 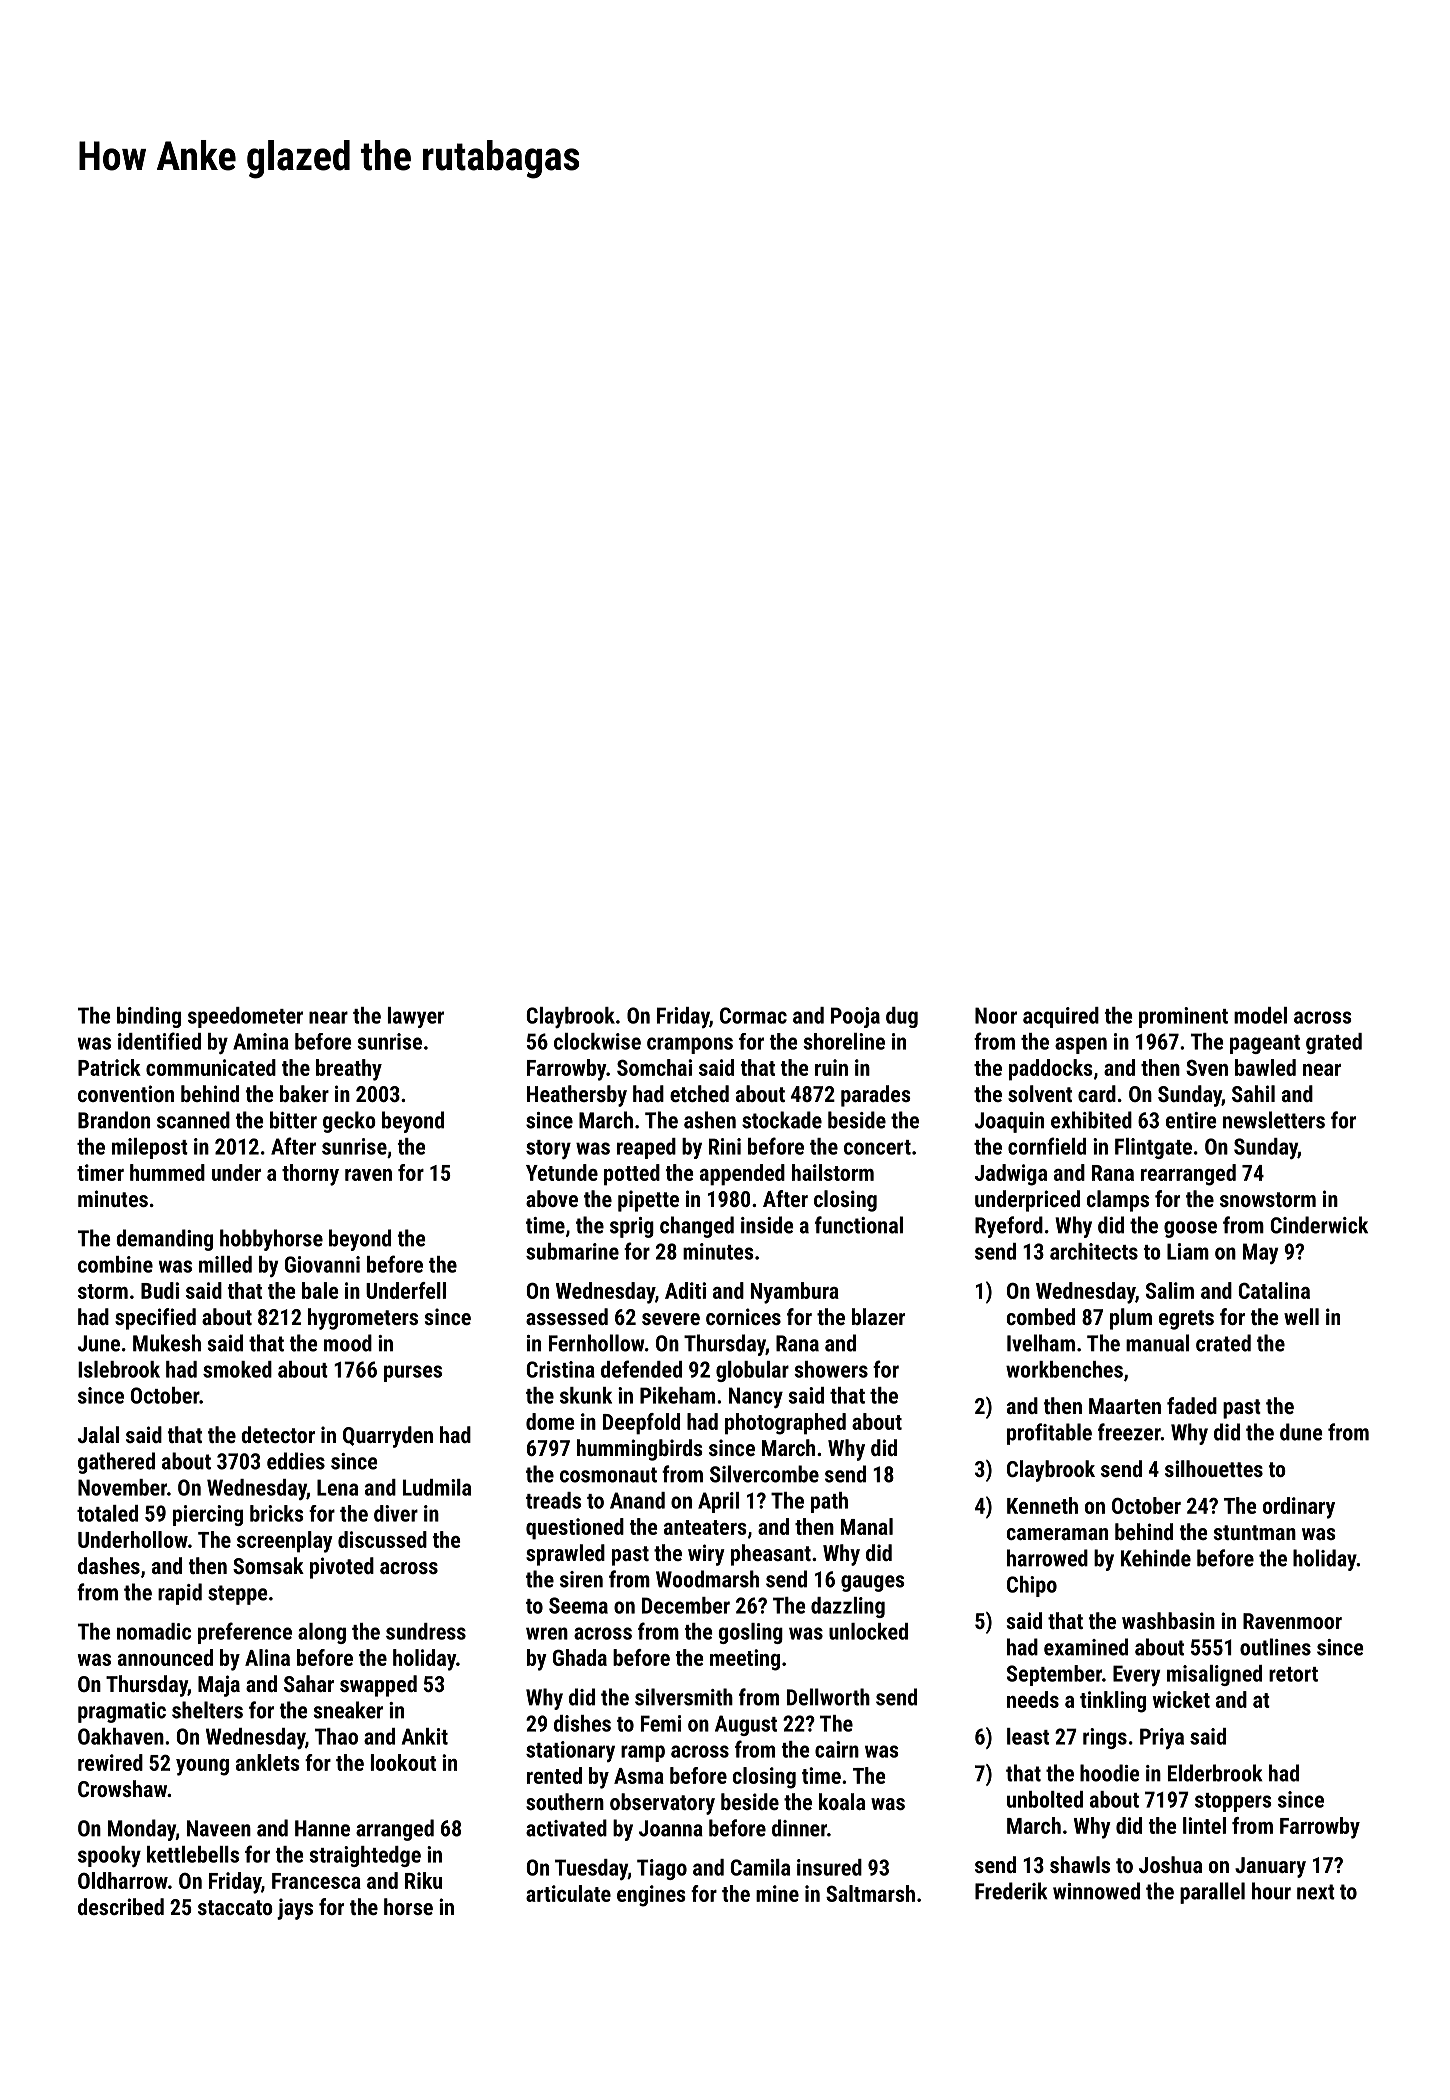 I want to click on Heathersby, so click(x=577, y=1096).
